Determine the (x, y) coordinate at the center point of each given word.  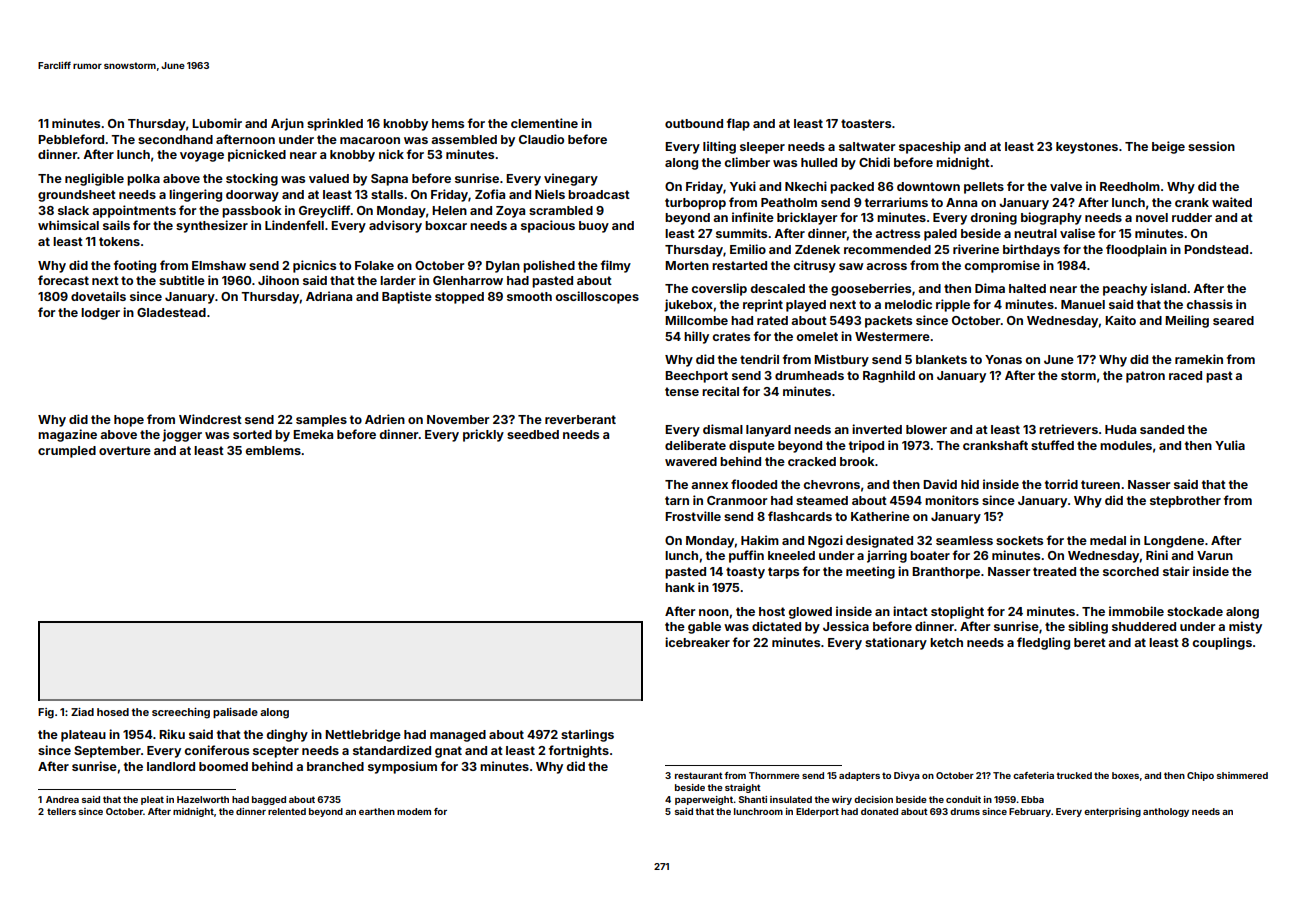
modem (414, 811)
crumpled (67, 452)
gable (704, 628)
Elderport (817, 812)
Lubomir (217, 123)
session (1211, 146)
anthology (1166, 812)
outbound (694, 123)
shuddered (1144, 626)
